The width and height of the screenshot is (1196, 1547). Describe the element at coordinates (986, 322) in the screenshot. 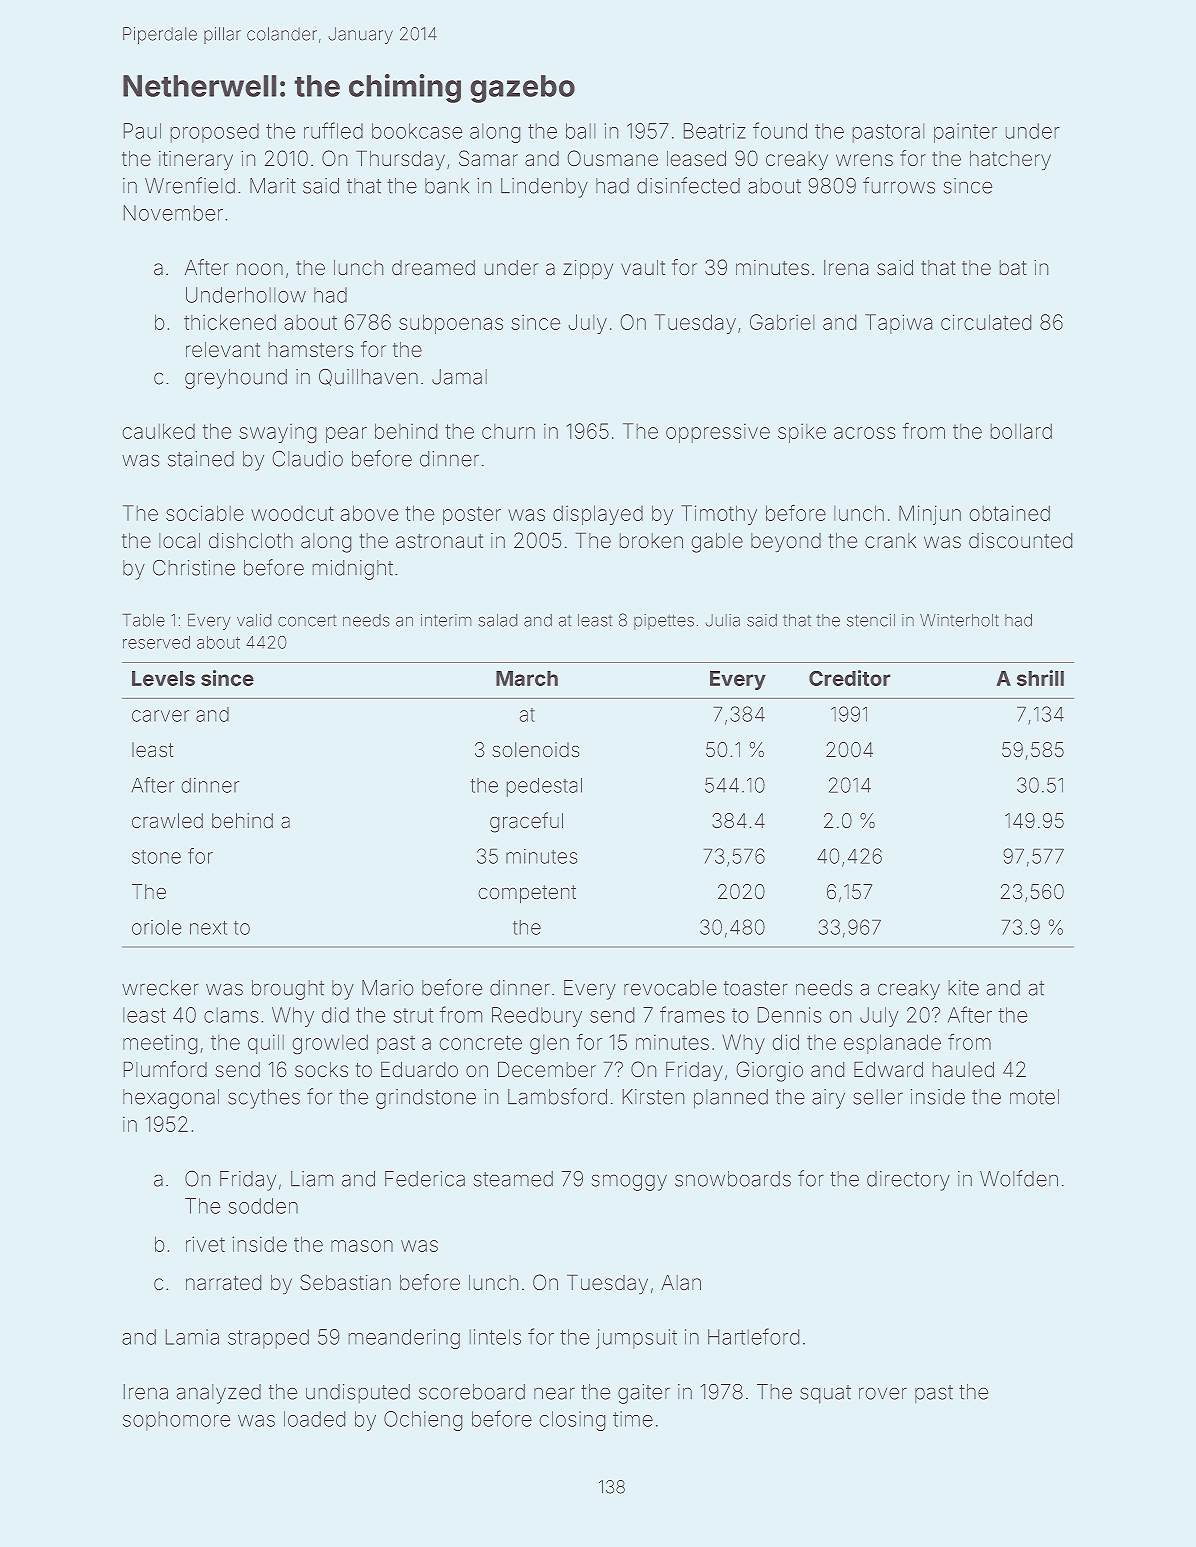

I see `circulated` at that location.
